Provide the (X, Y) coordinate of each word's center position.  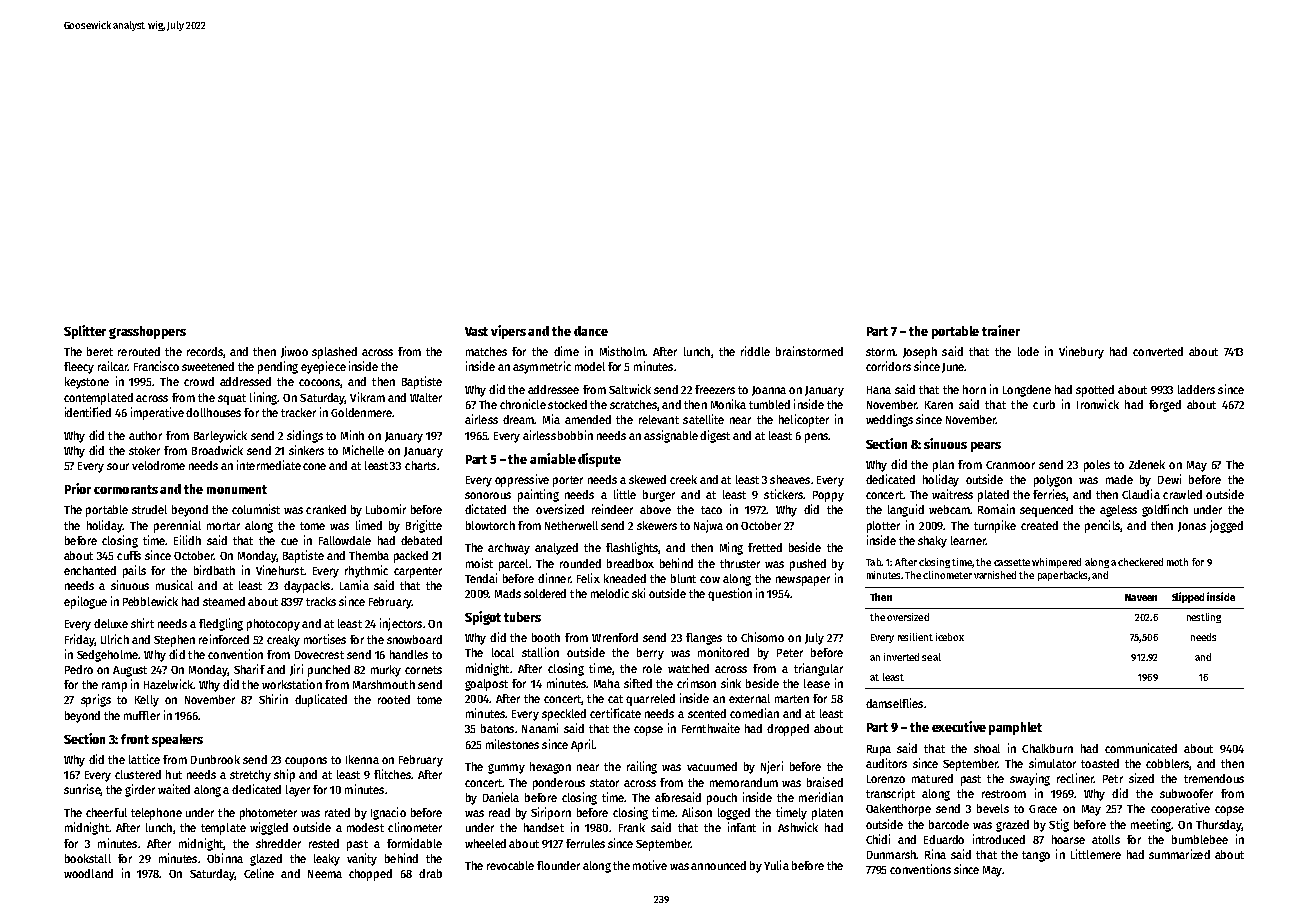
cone (314, 466)
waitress (952, 494)
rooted (394, 699)
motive (650, 865)
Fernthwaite (711, 728)
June (953, 368)
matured (932, 778)
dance (591, 331)
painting (538, 495)
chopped (370, 875)
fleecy (79, 368)
